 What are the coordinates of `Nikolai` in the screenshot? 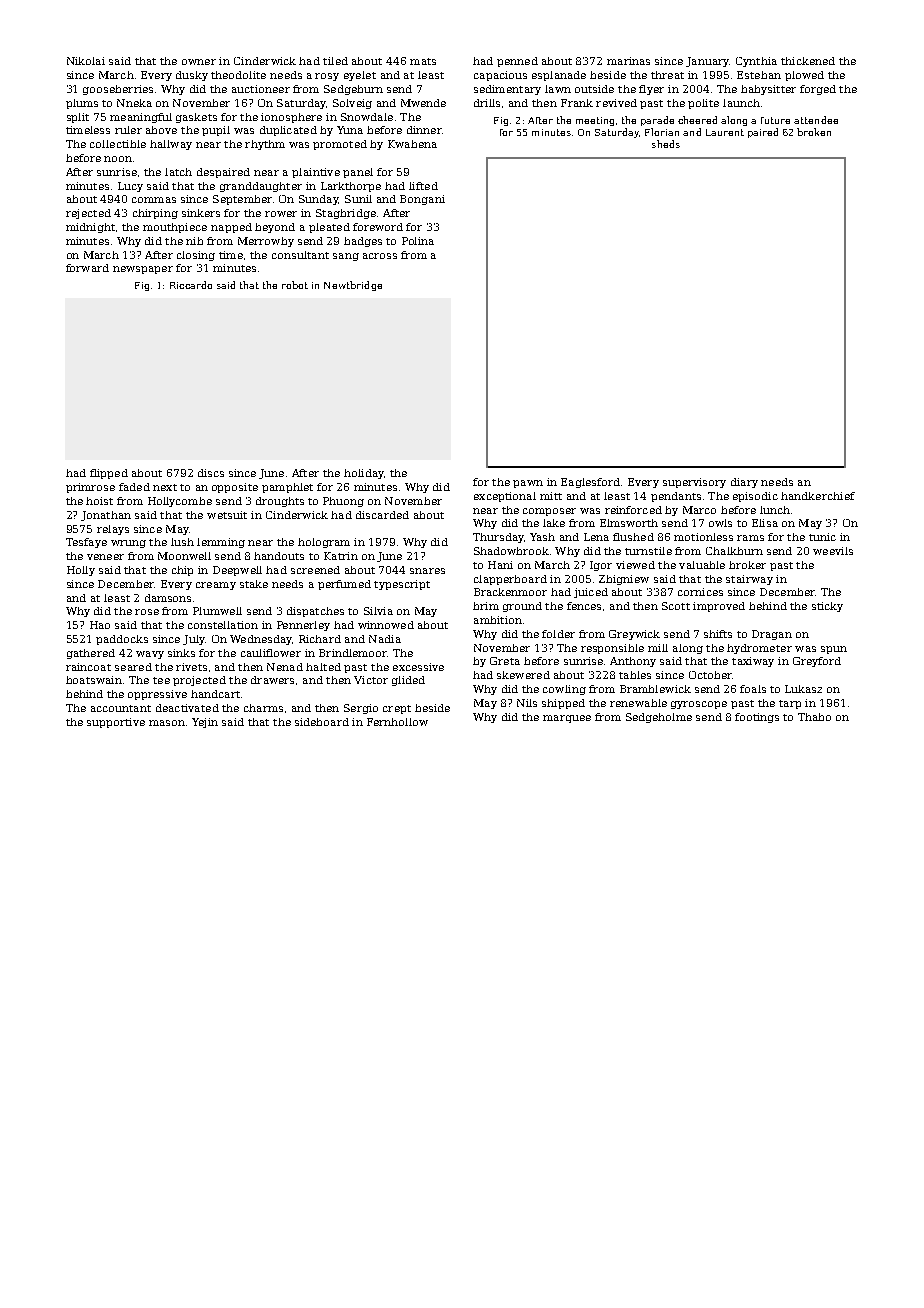 It's located at (86, 61).
